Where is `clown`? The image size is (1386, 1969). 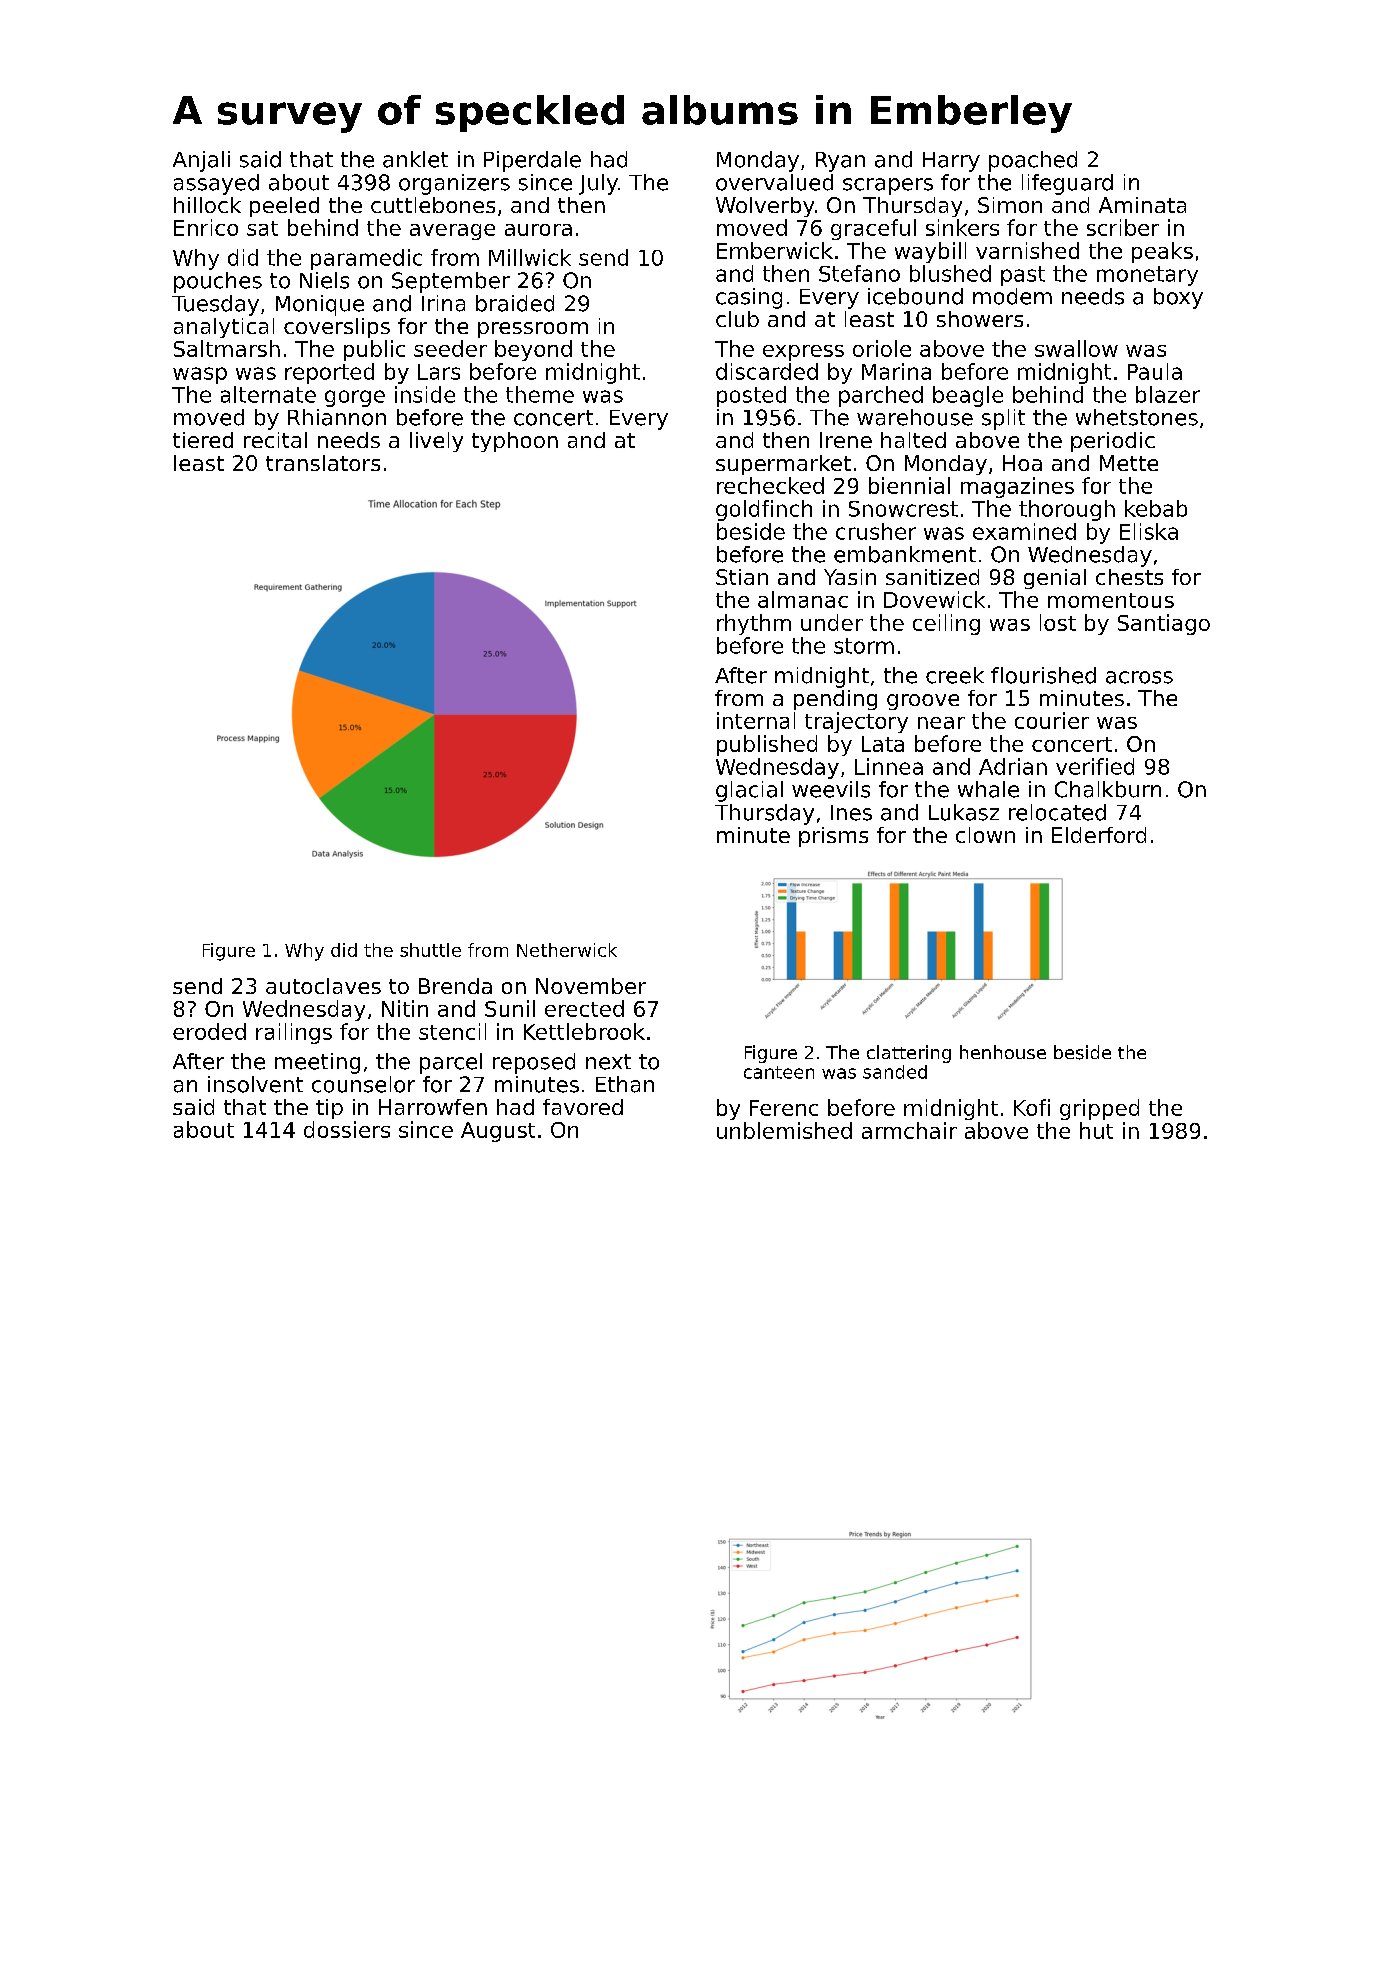
clown is located at coordinates (985, 835).
